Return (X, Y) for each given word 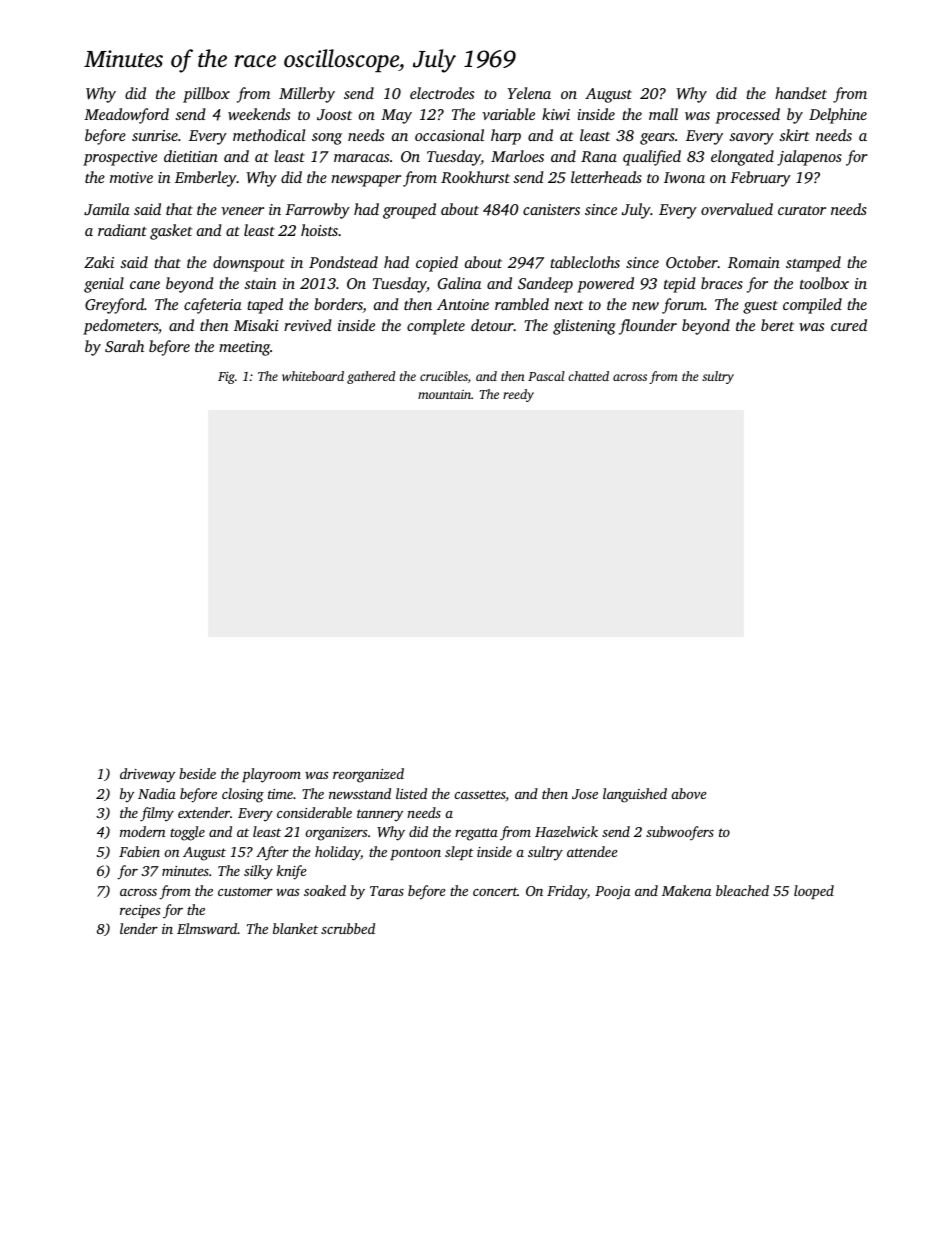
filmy (157, 814)
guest (760, 307)
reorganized (368, 775)
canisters (551, 209)
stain (260, 283)
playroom (271, 775)
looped (814, 892)
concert (495, 891)
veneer (242, 211)
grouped (409, 211)
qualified (652, 158)
